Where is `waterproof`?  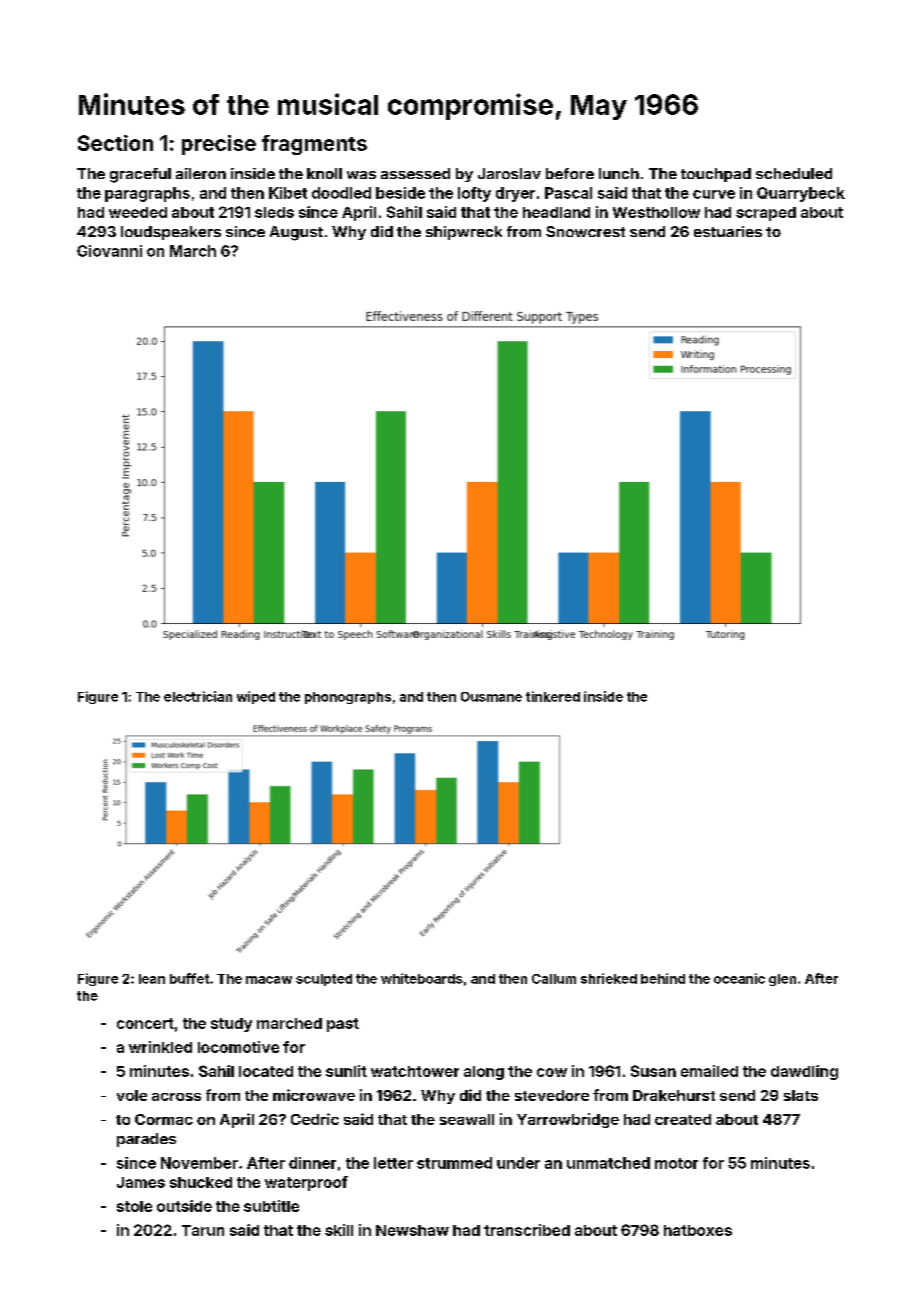
waterproof is located at coordinates (306, 1183).
